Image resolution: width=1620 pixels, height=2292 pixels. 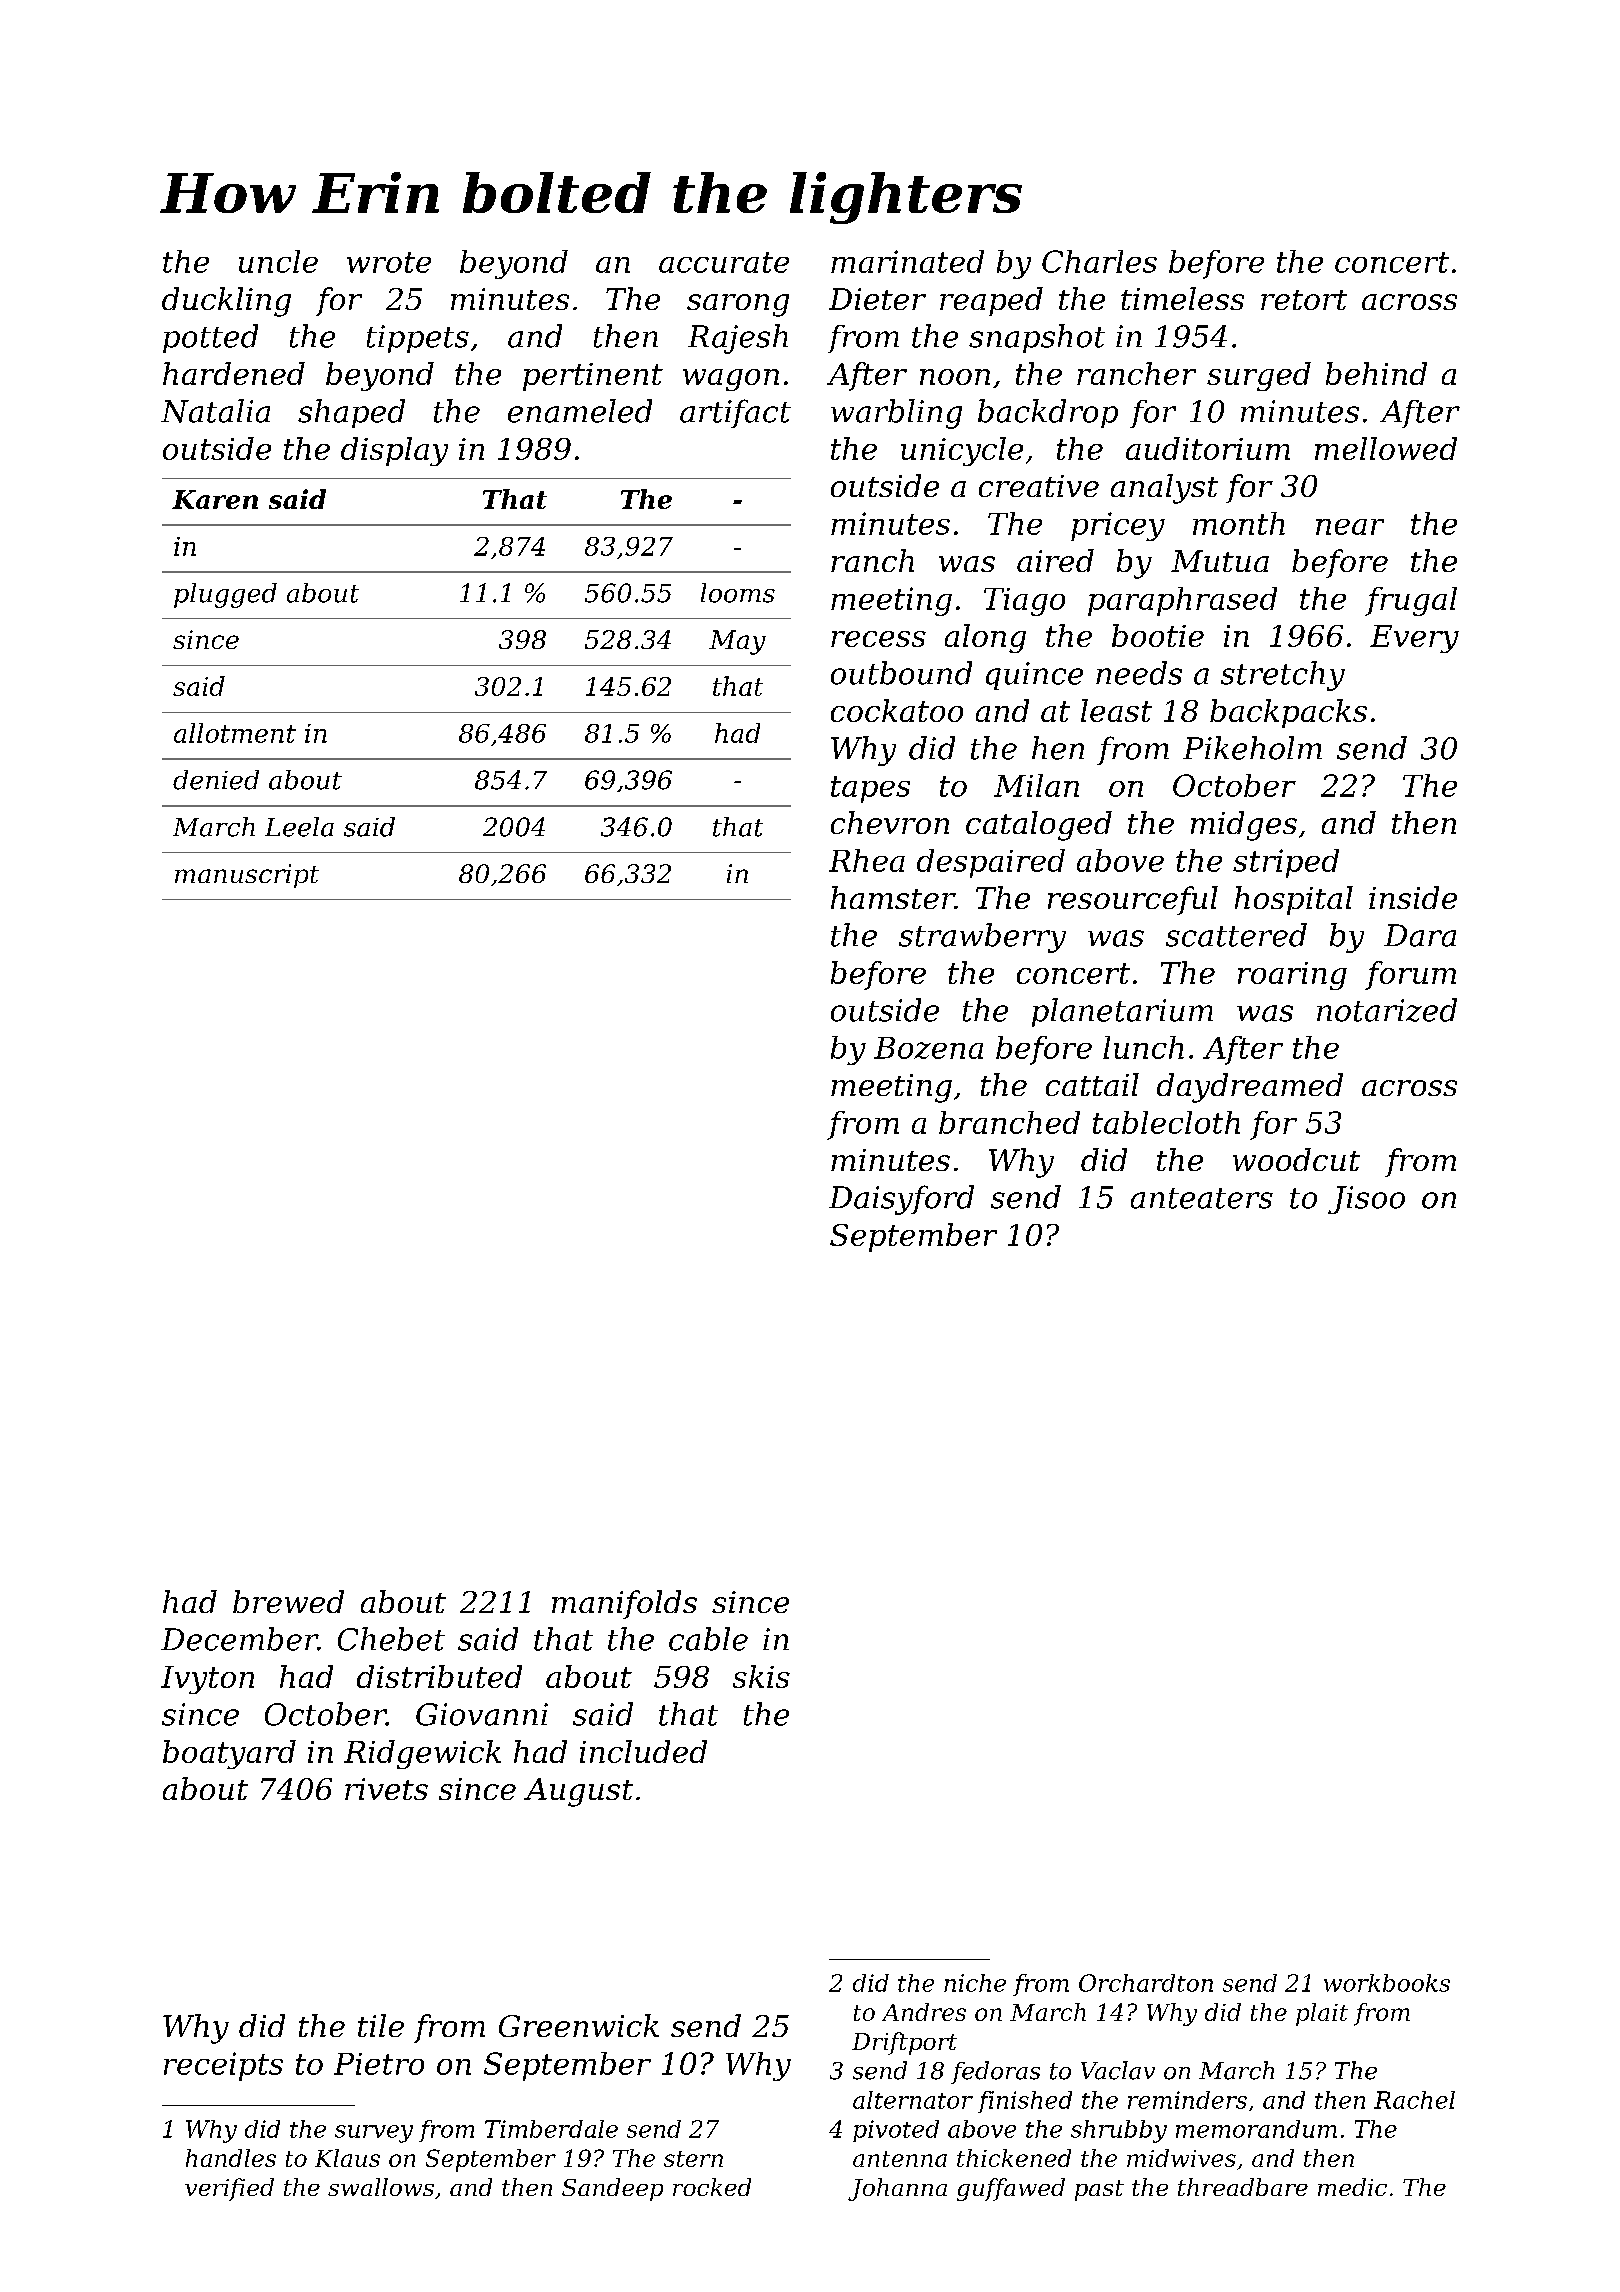 I want to click on skis, so click(x=761, y=1676).
